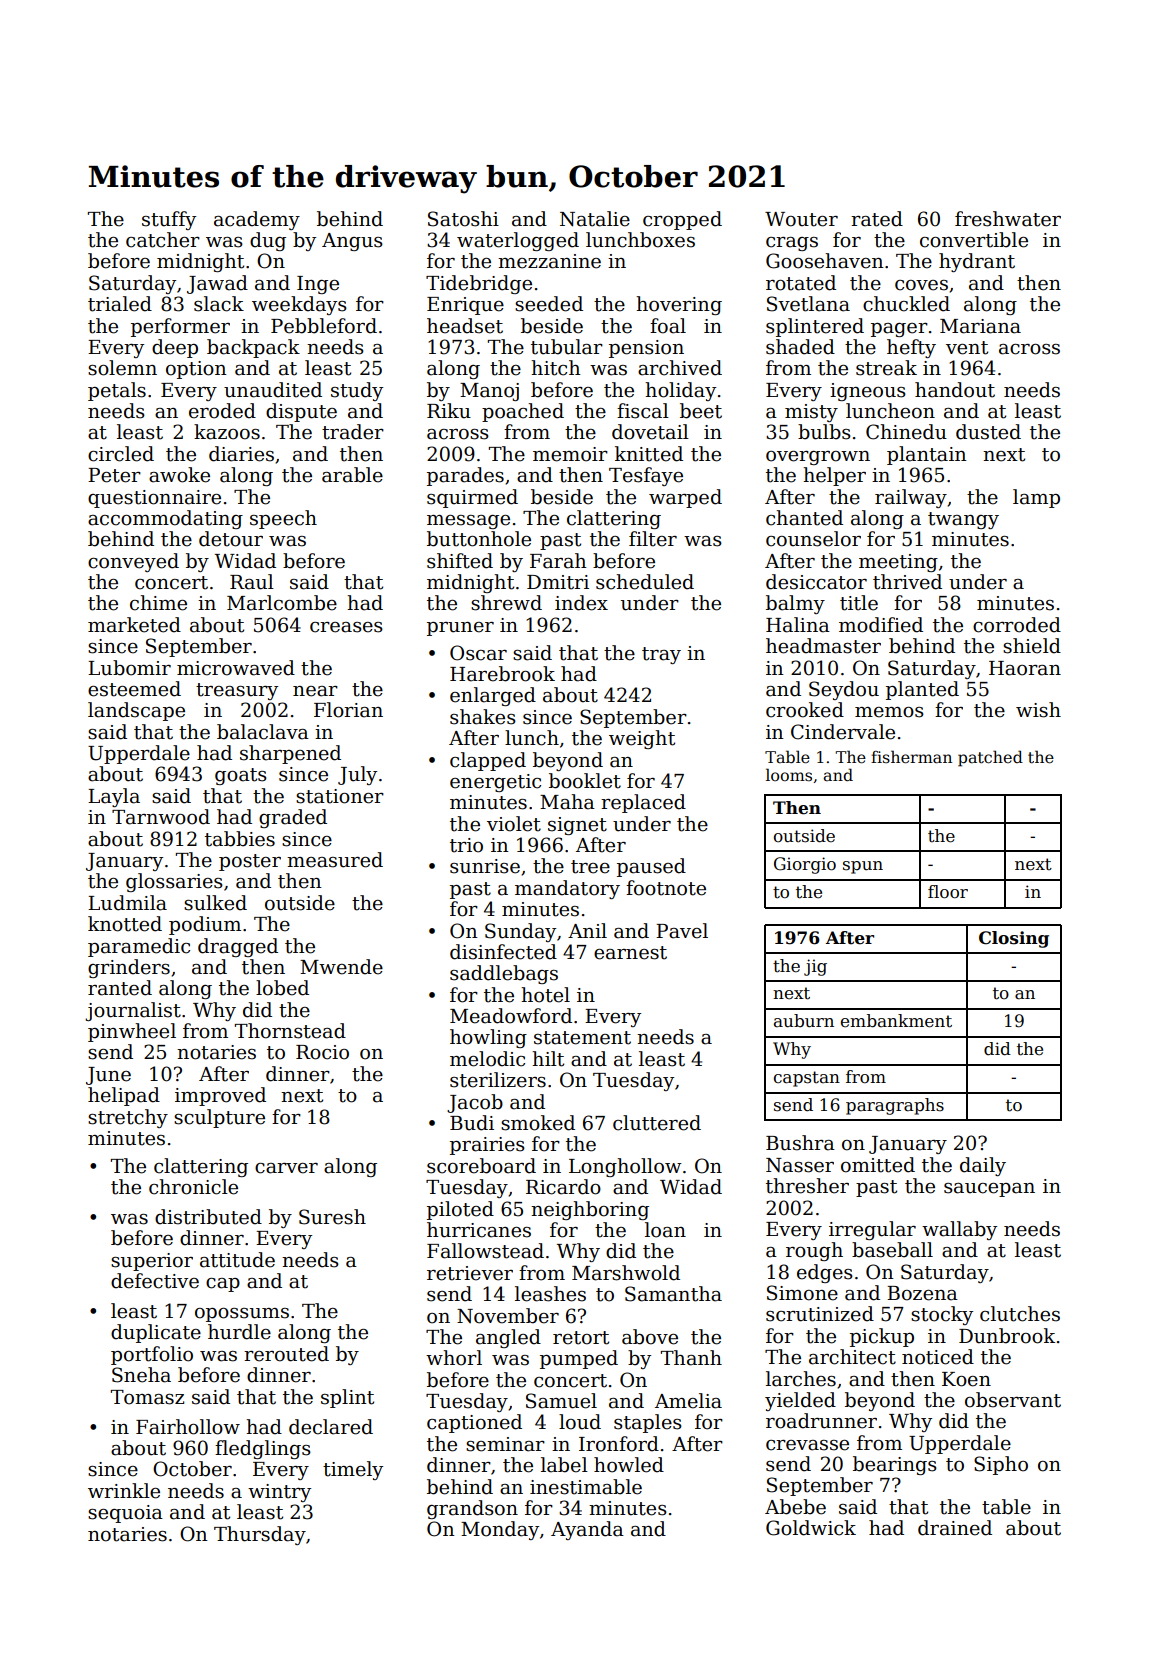 This document has height=1664, width=1149. What do you see at coordinates (520, 932) in the document?
I see `Sunday` at bounding box center [520, 932].
